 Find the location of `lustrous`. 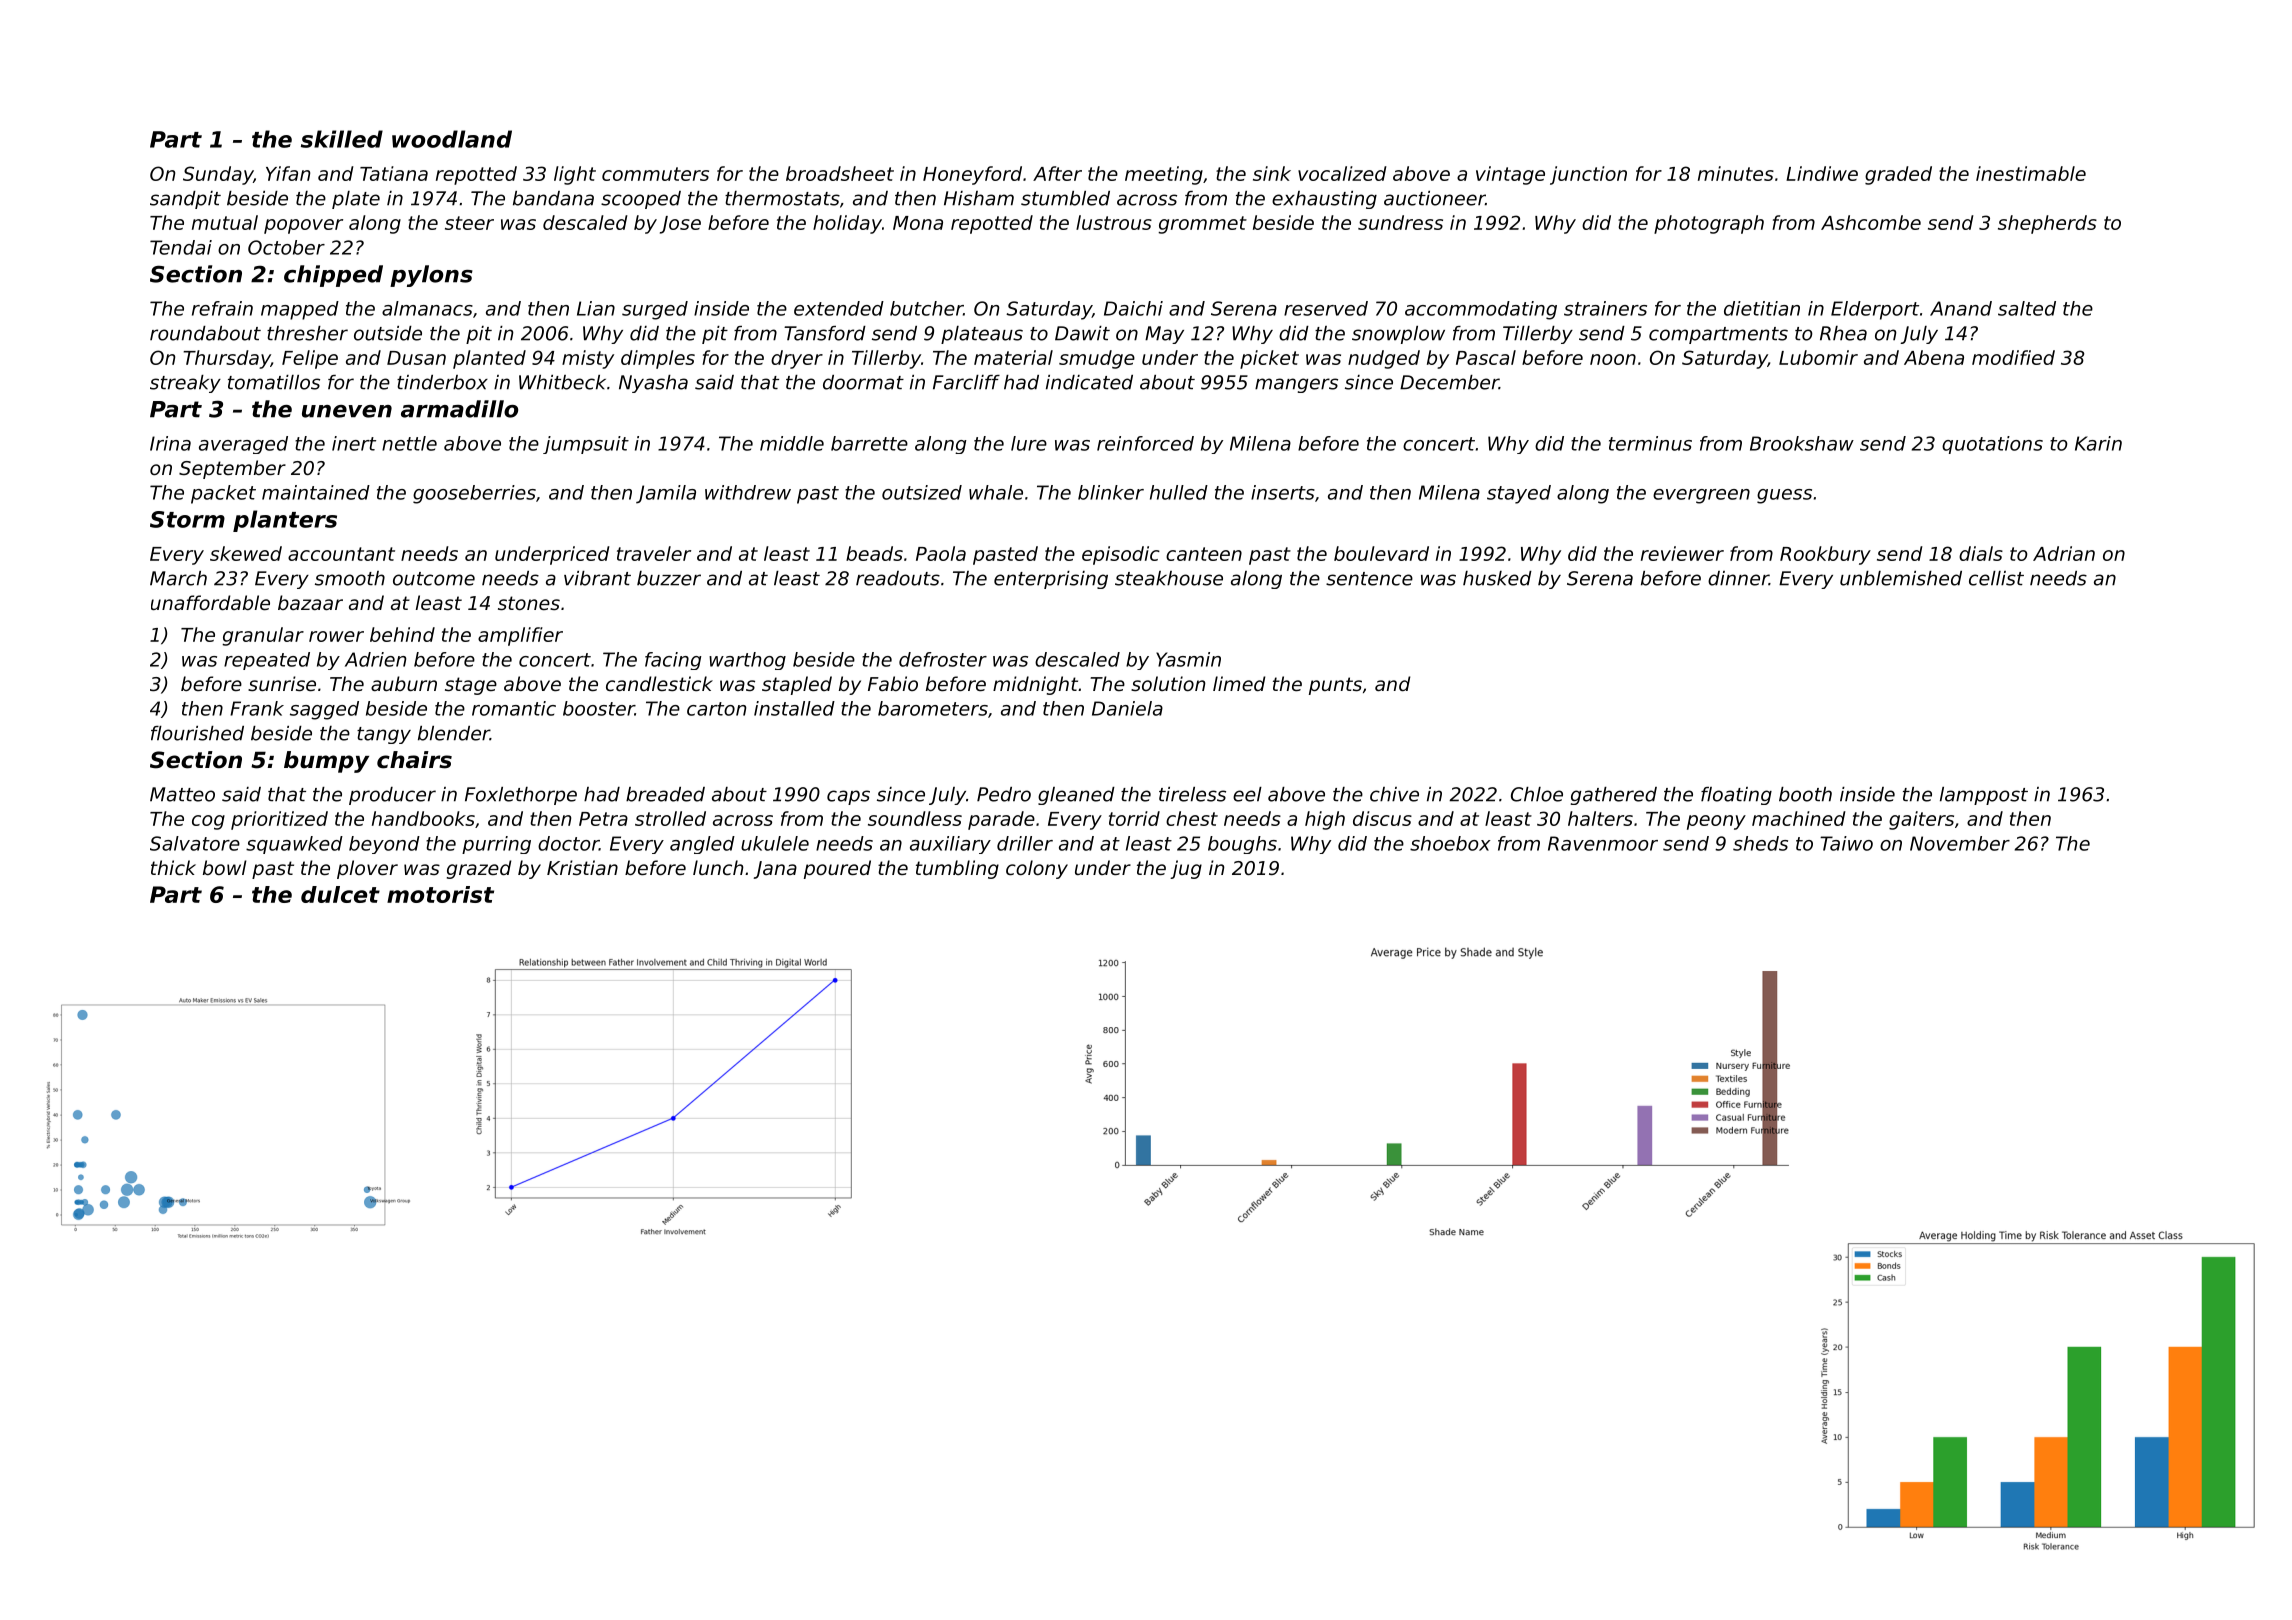

lustrous is located at coordinates (1114, 222).
